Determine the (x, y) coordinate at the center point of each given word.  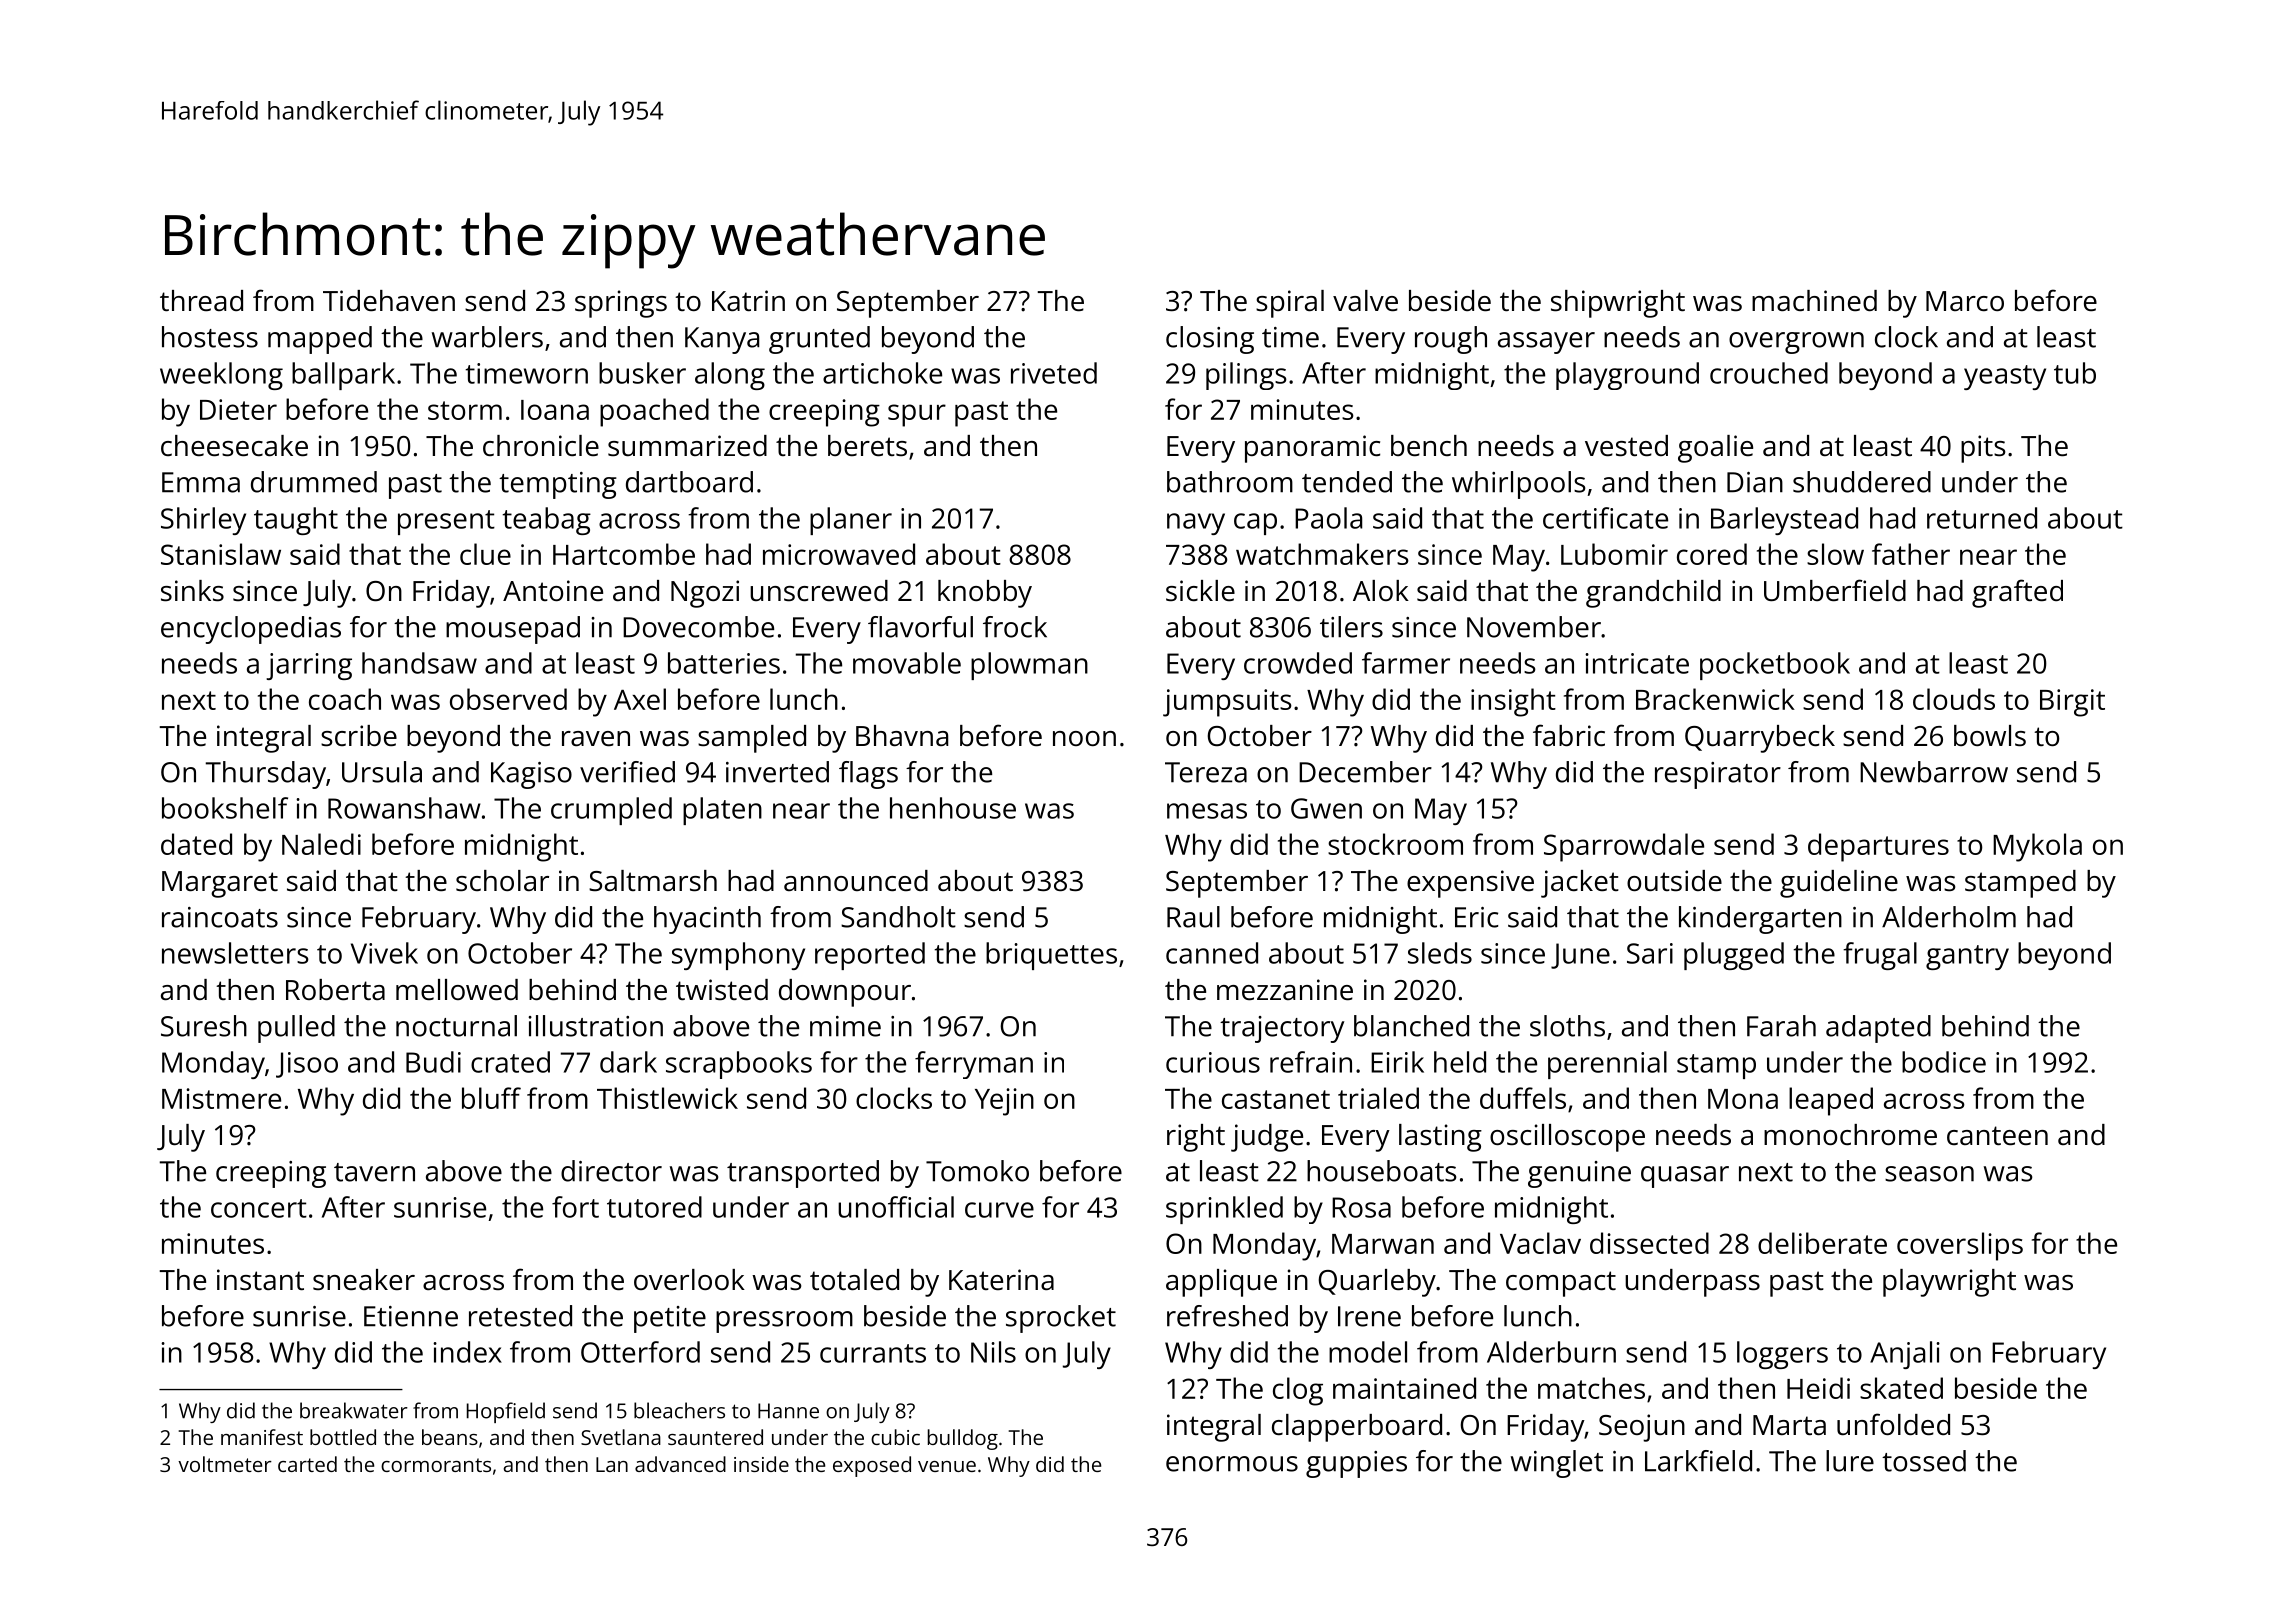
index (467, 1352)
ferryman (974, 1065)
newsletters (235, 953)
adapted (1878, 1029)
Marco (1965, 301)
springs (621, 304)
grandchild (1653, 594)
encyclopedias (251, 630)
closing (1210, 340)
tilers (1351, 627)
